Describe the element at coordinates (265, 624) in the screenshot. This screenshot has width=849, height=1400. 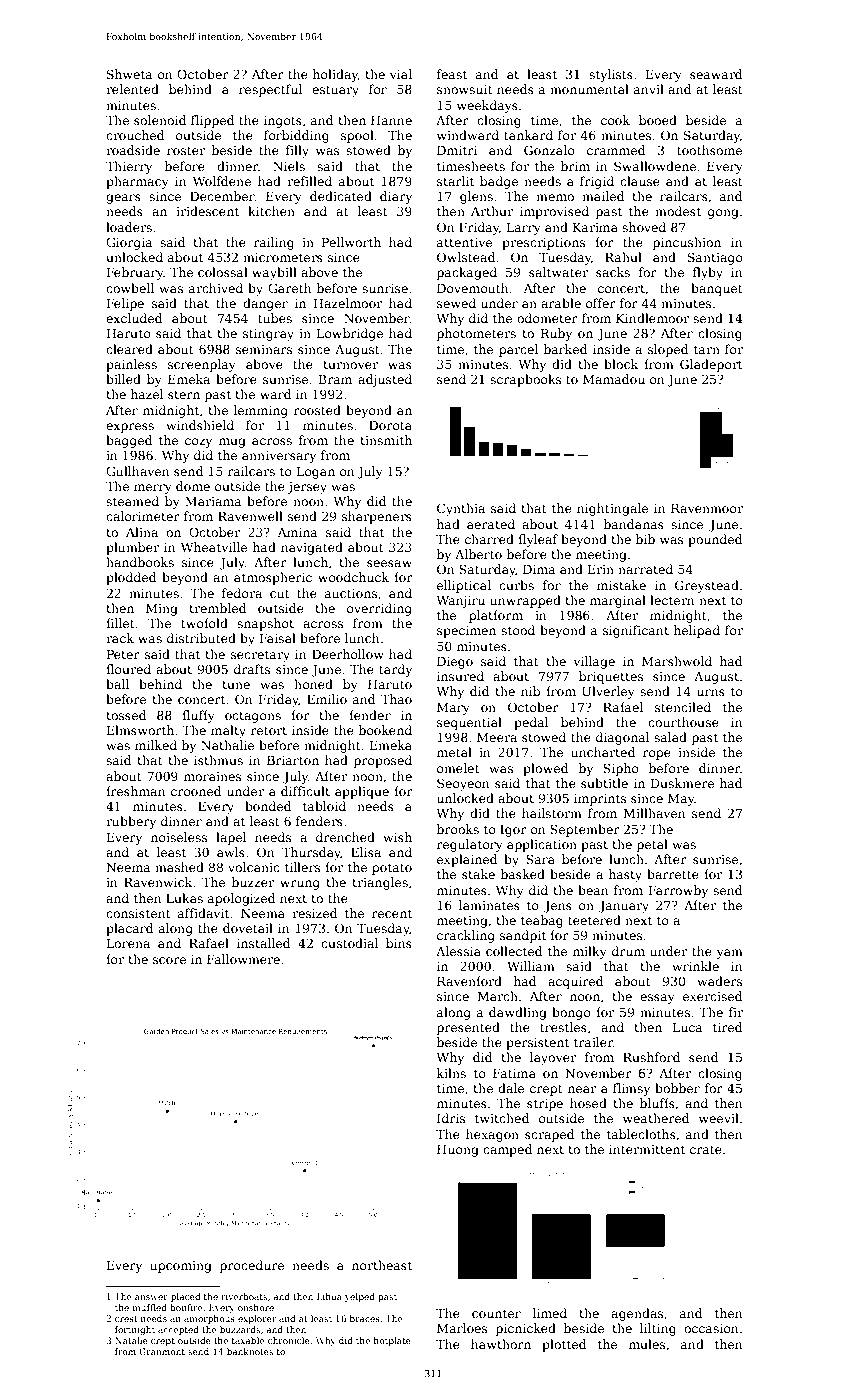
I see `snapshot` at that location.
